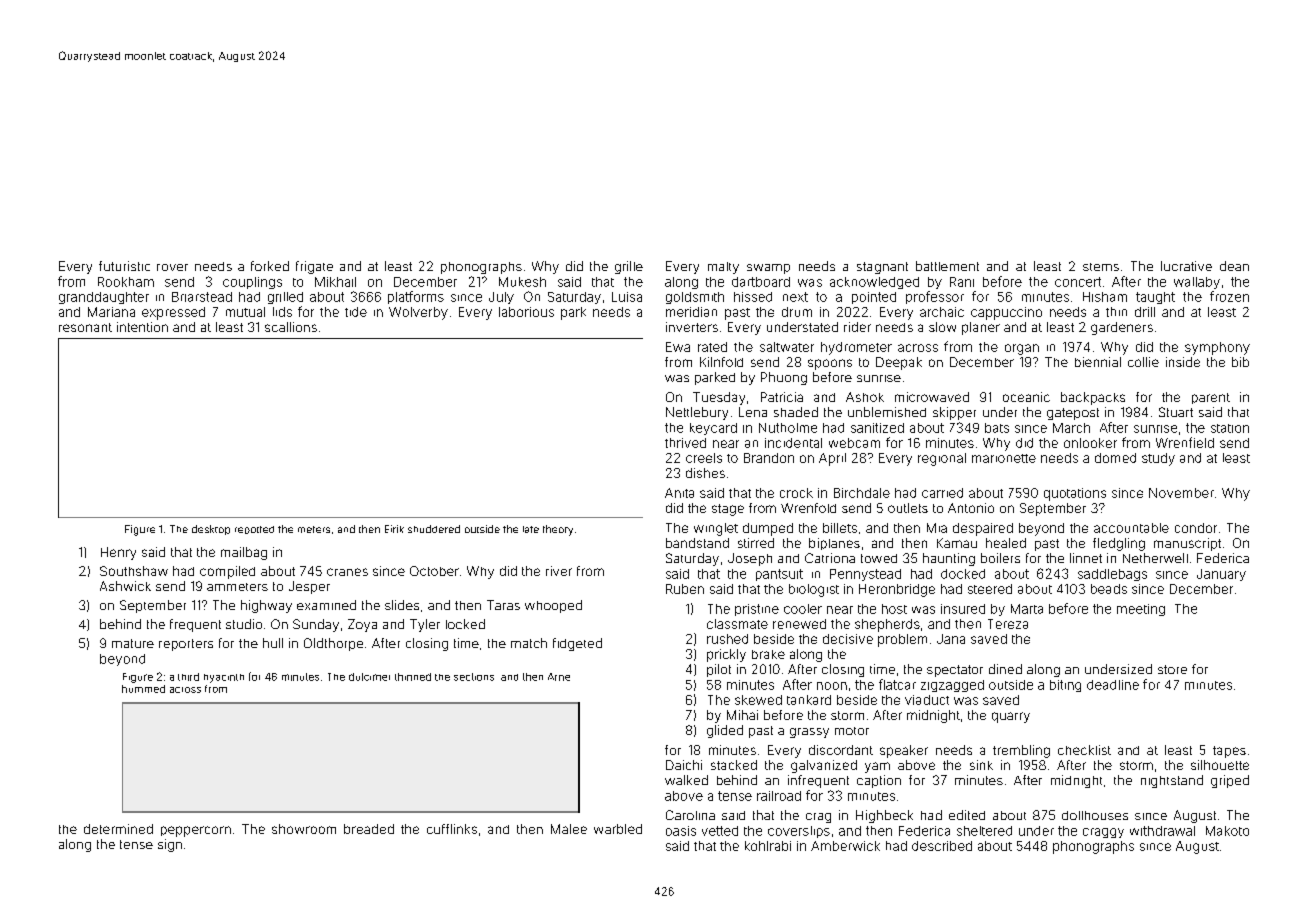 The height and width of the screenshot is (924, 1308). What do you see at coordinates (841, 750) in the screenshot?
I see `discordant` at bounding box center [841, 750].
